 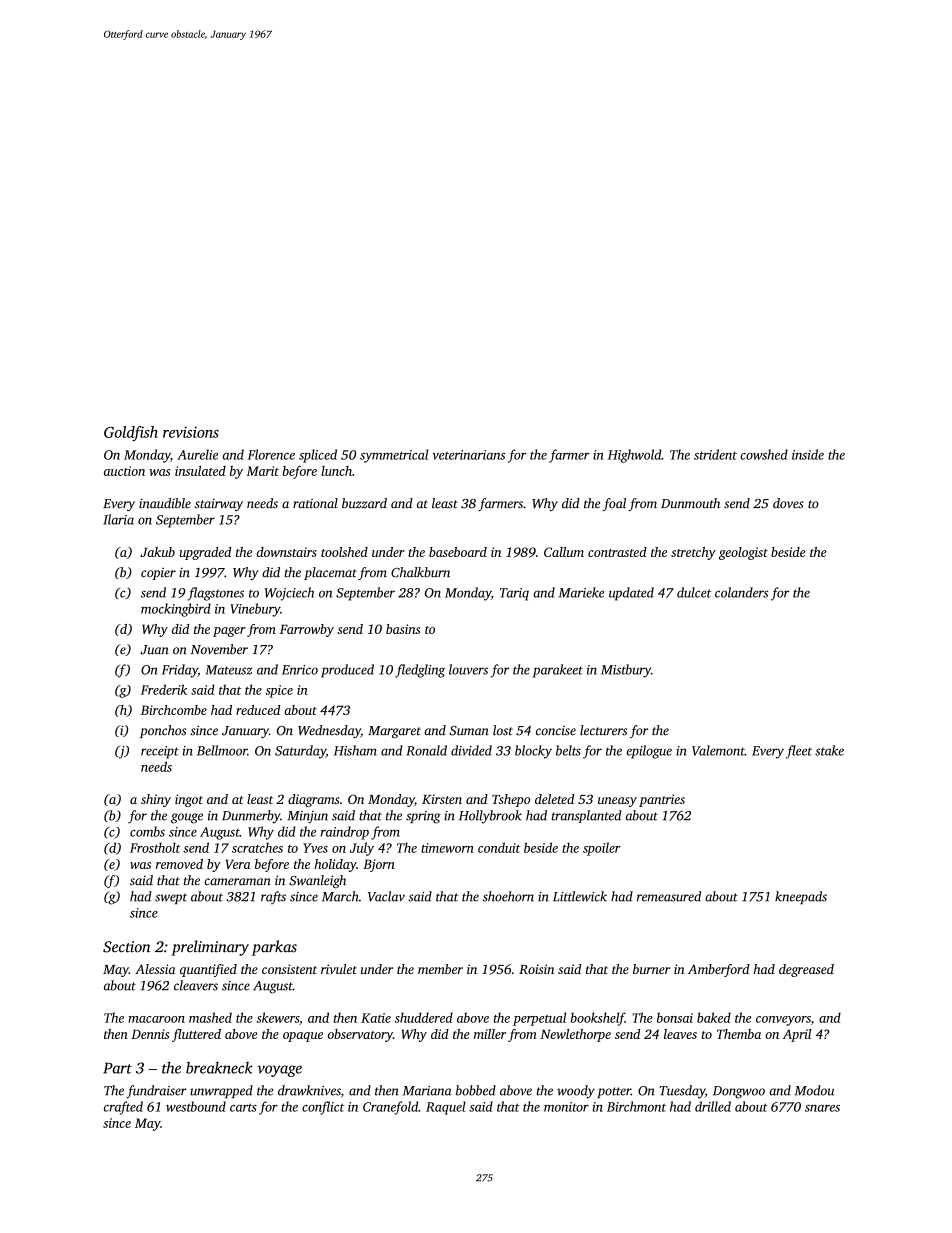 I want to click on Section, so click(x=127, y=947).
